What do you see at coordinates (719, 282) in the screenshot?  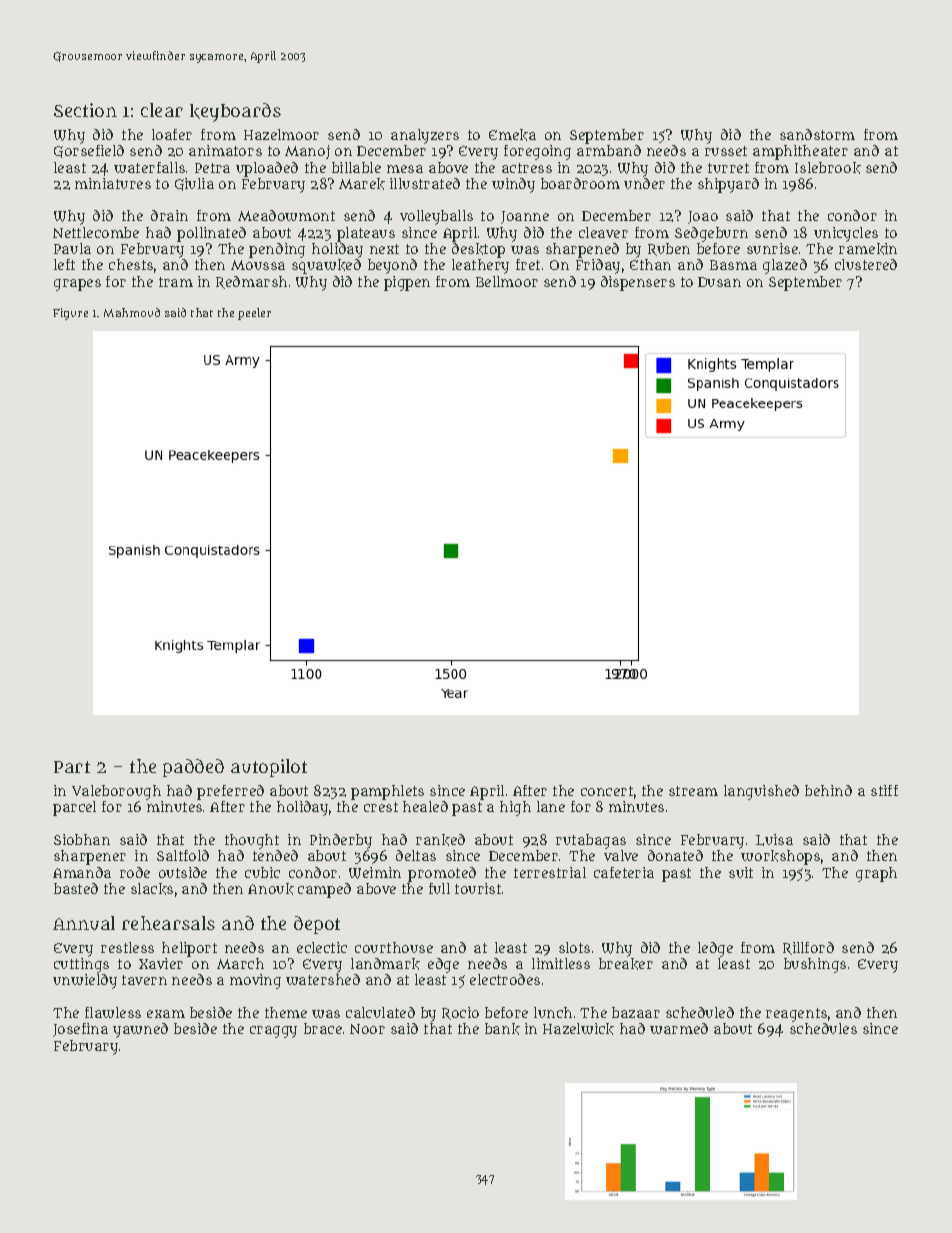 I see `Dusan` at bounding box center [719, 282].
